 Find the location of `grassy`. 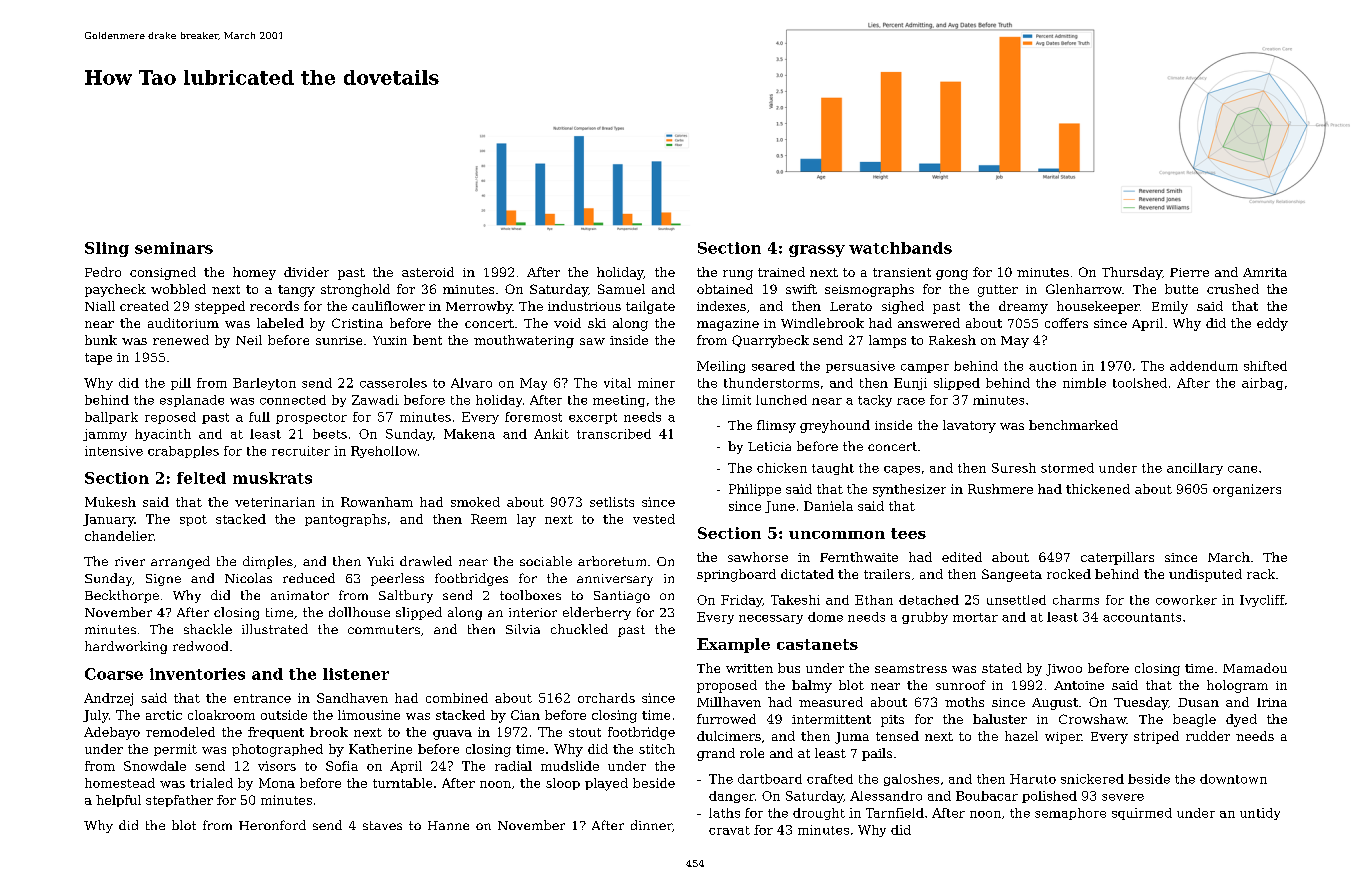

grassy is located at coordinates (817, 251).
